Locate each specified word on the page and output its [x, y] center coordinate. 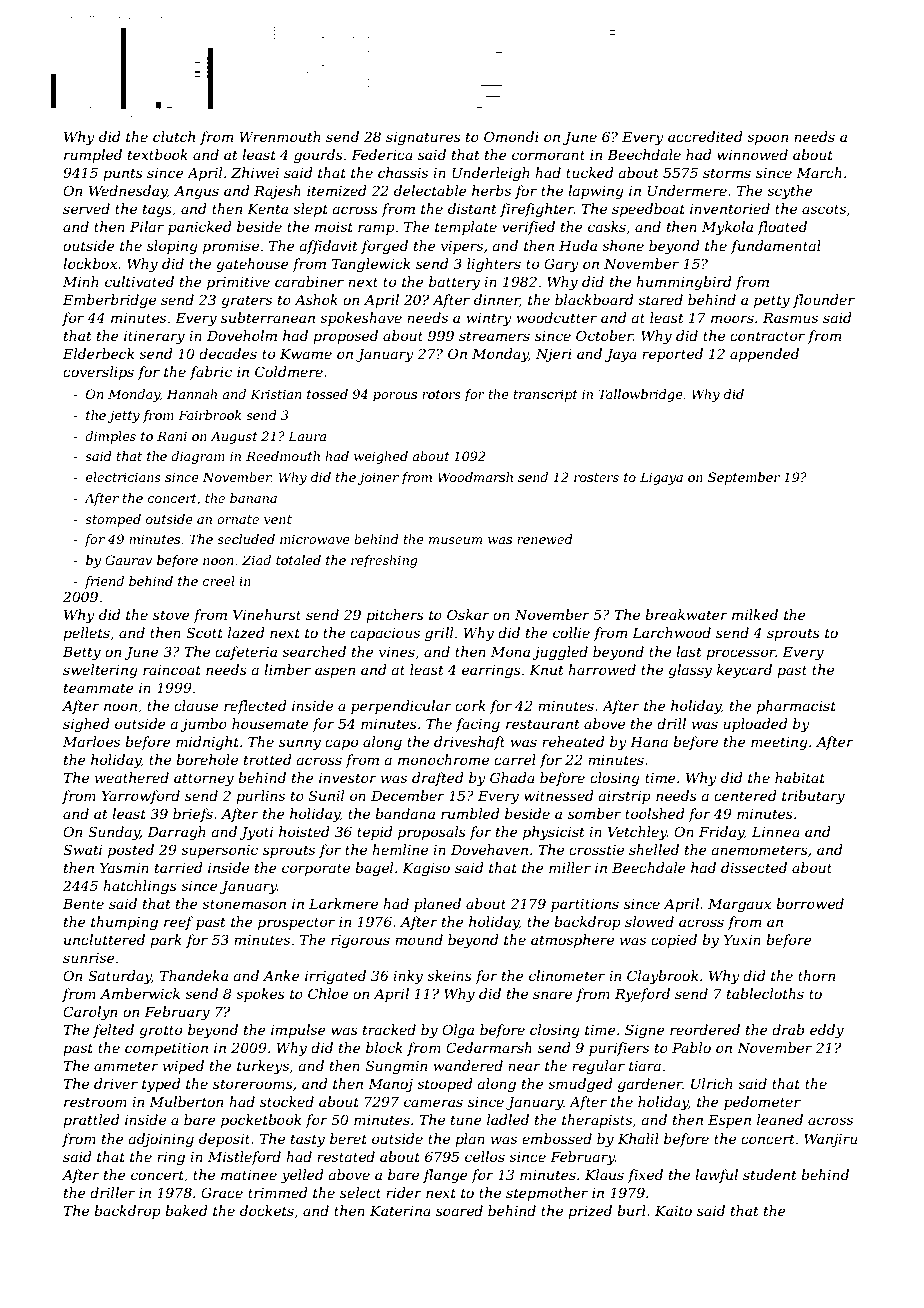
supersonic [219, 851]
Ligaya [661, 478]
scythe [790, 192]
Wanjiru [831, 1140]
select [360, 1192]
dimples [110, 437]
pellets [86, 634]
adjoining [161, 1140]
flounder [824, 301]
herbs [491, 190]
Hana [649, 742]
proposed [345, 337]
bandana [405, 813]
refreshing [384, 561]
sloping [172, 247]
